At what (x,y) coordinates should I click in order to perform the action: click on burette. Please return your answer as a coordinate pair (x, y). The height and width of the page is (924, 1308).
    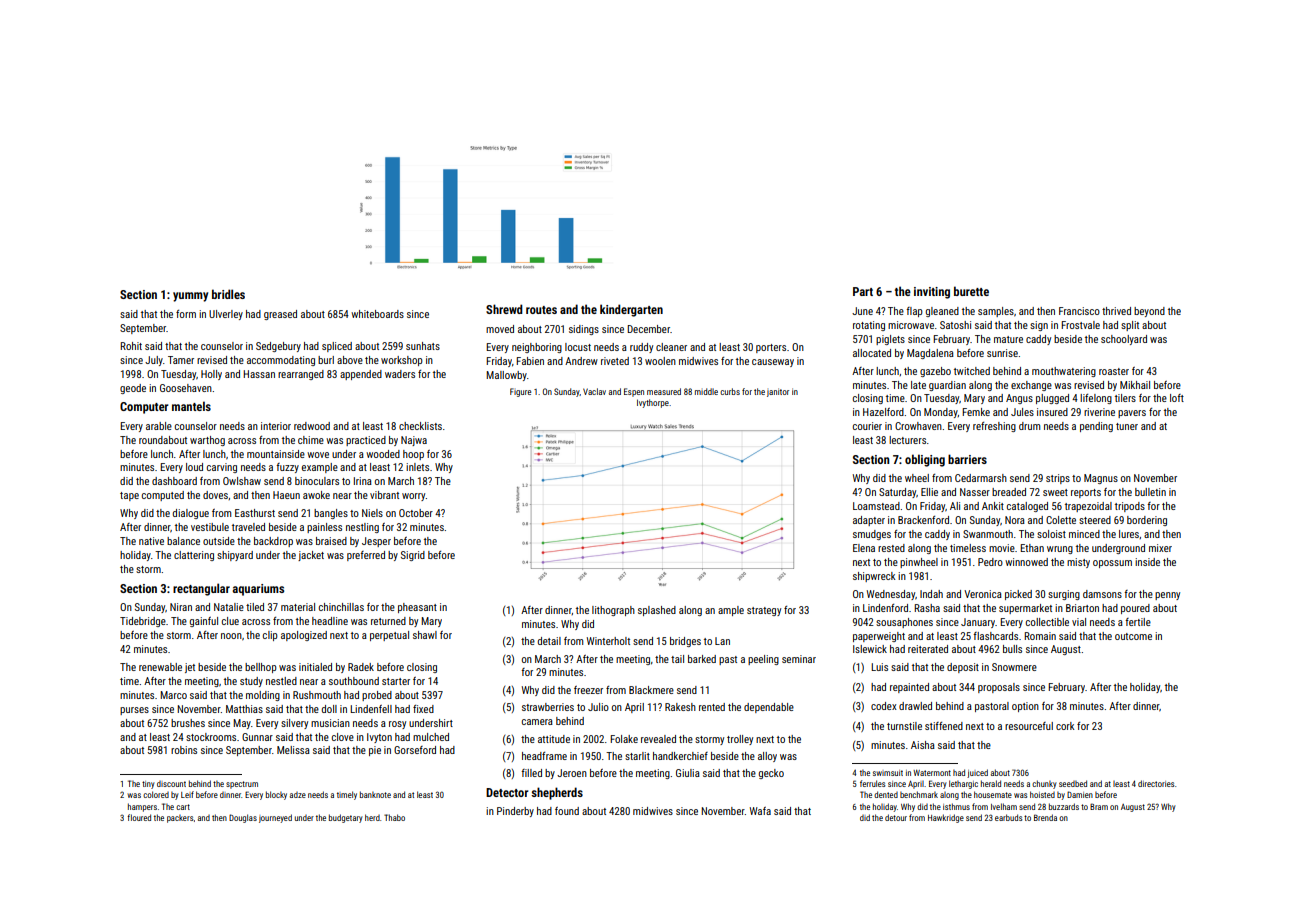
    Looking at the image, I should click on (971, 291).
